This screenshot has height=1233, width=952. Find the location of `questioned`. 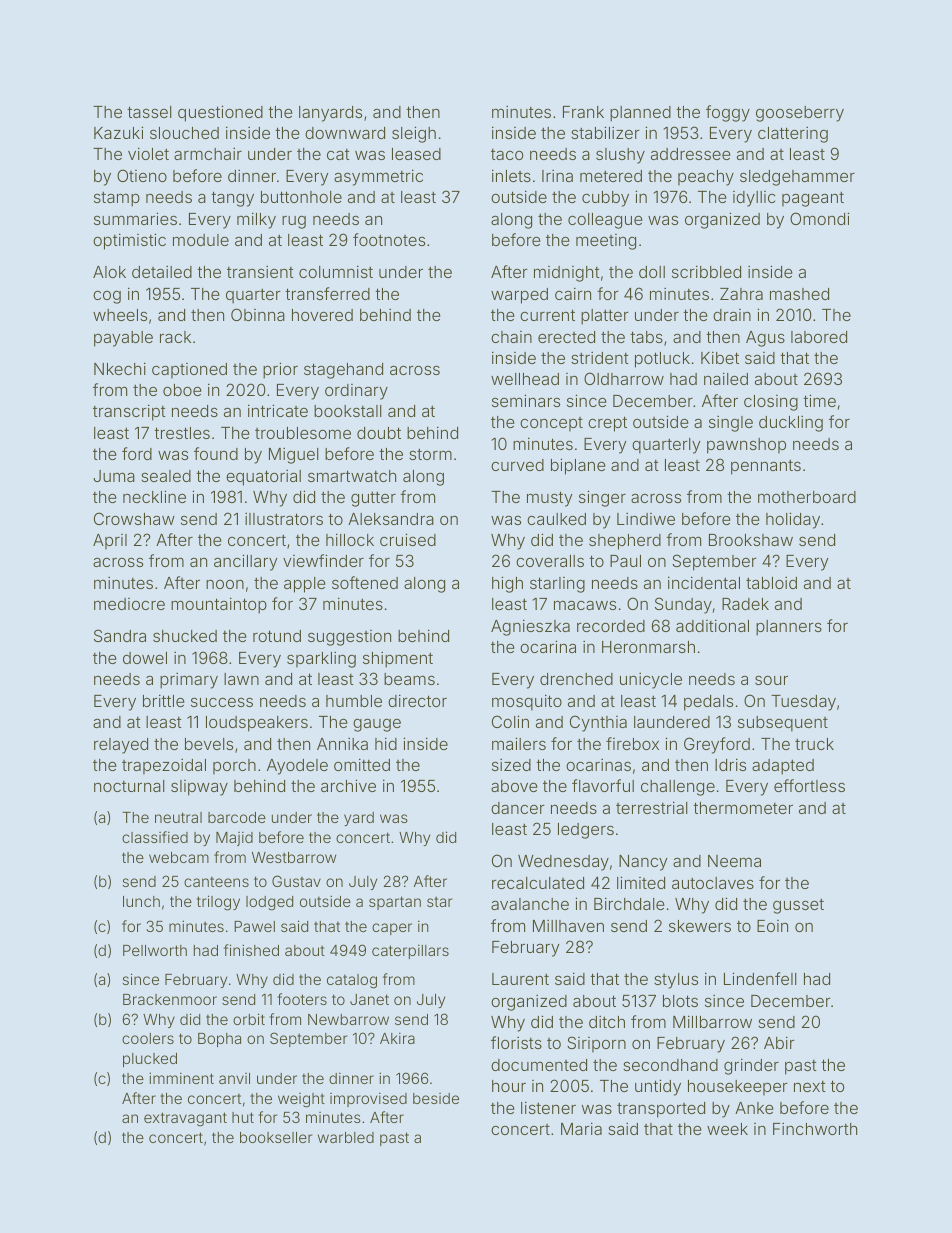

questioned is located at coordinates (220, 113).
